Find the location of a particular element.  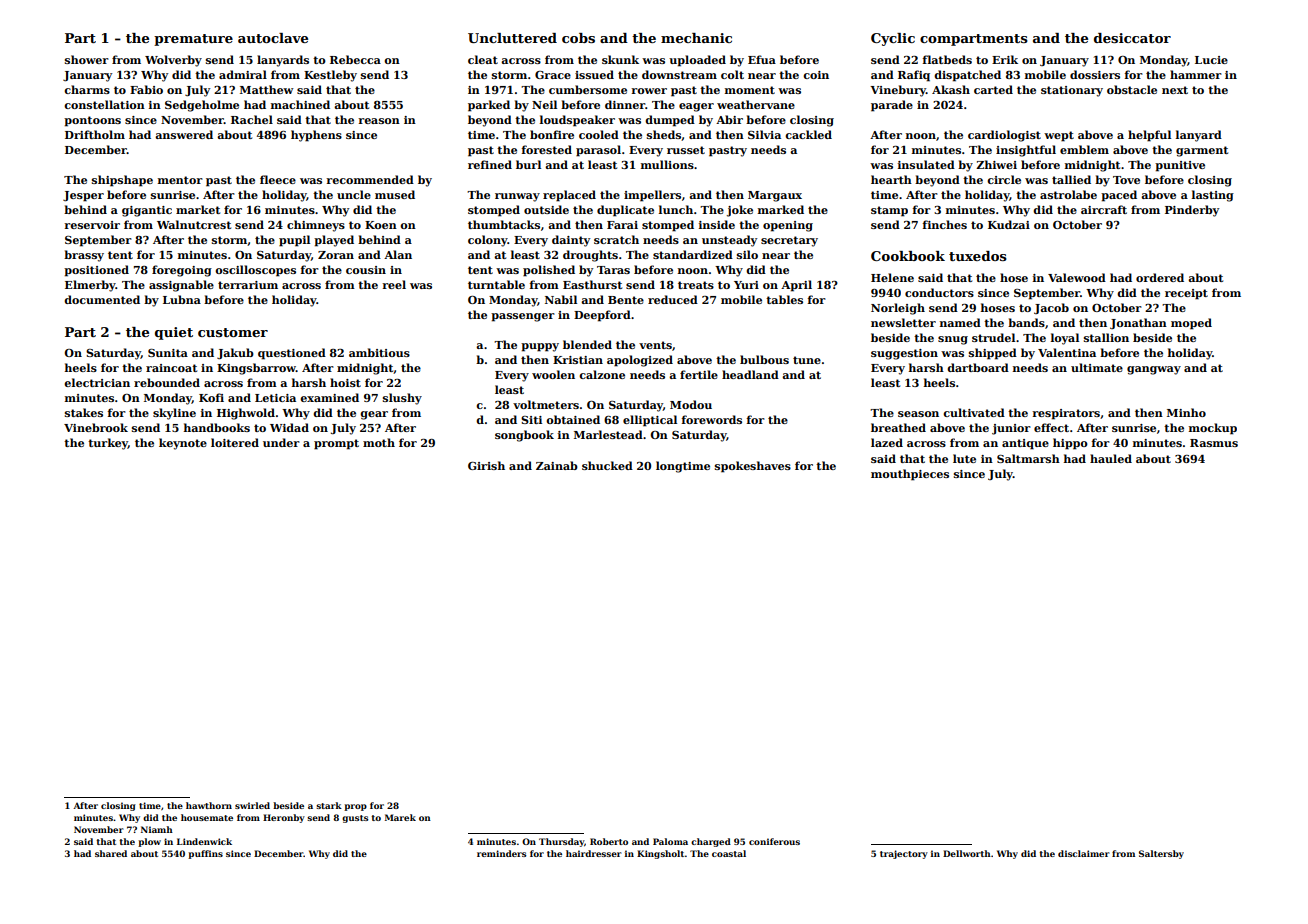

Bente is located at coordinates (626, 300).
